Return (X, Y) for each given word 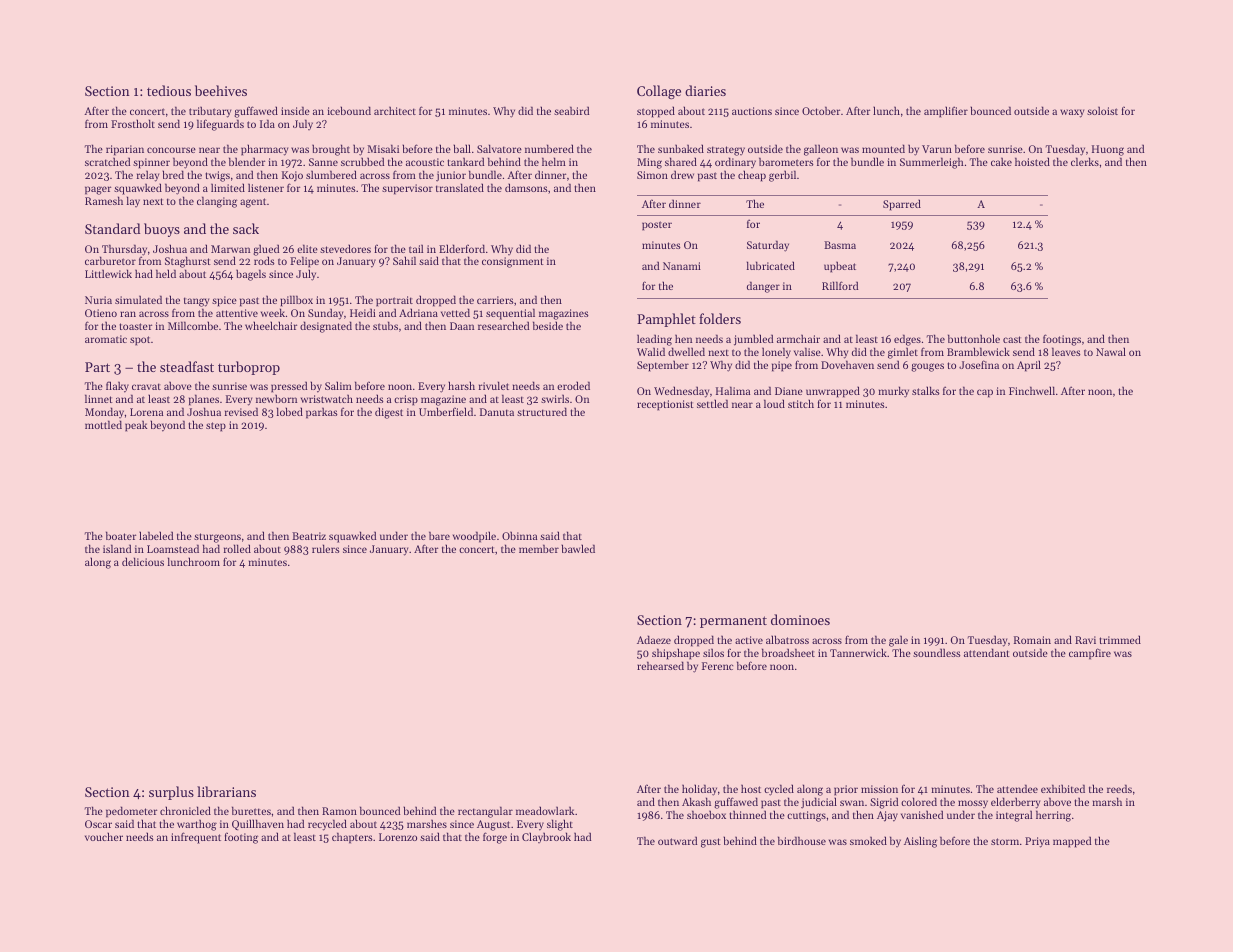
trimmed (1120, 639)
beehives (221, 90)
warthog (197, 825)
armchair (798, 338)
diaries (705, 90)
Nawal (1111, 351)
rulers (326, 548)
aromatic (106, 339)
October (821, 110)
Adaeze (654, 639)
